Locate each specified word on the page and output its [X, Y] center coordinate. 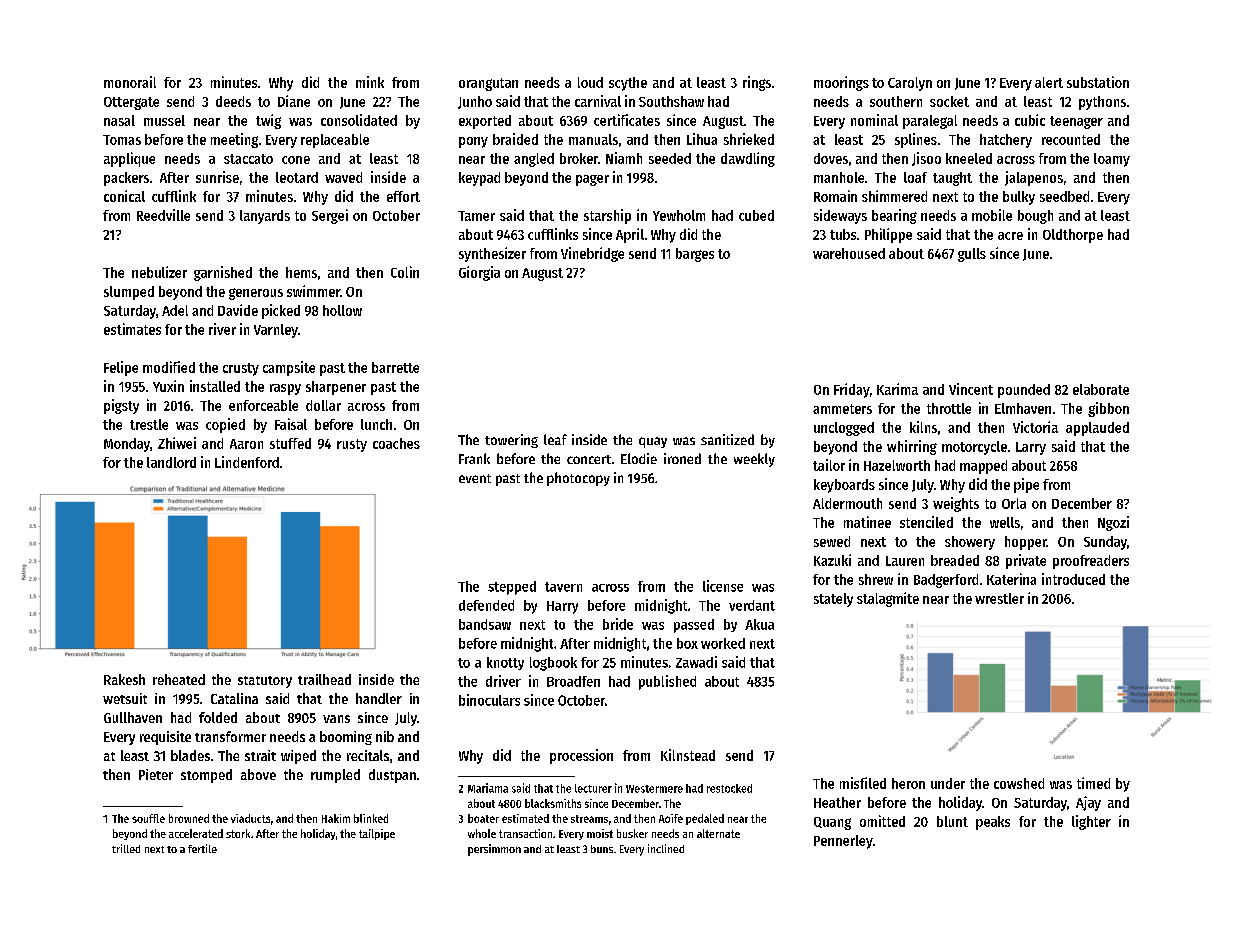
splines [916, 140]
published [667, 682]
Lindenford [247, 462]
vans [336, 719]
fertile [202, 848]
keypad [479, 179]
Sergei [330, 216]
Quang [832, 823]
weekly [754, 460]
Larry [1031, 448]
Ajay [1088, 803]
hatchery [1006, 141]
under [948, 783]
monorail [130, 82]
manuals [593, 139]
